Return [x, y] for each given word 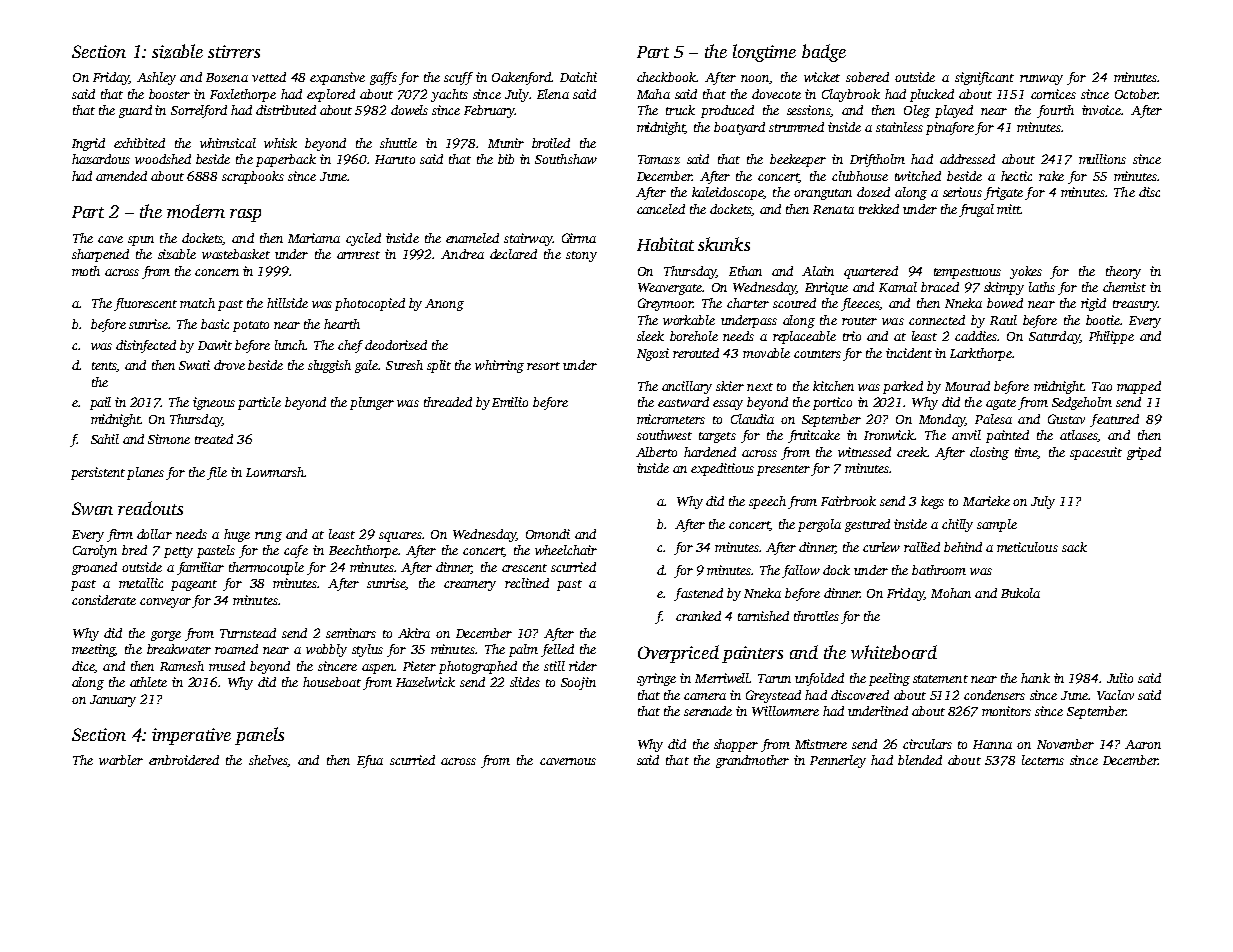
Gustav [1066, 419]
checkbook [666, 77]
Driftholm [877, 160]
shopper [736, 745]
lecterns [1043, 760]
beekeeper [798, 160]
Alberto [656, 452]
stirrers [234, 51]
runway [1041, 80]
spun [141, 241]
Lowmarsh [275, 472]
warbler [121, 760]
